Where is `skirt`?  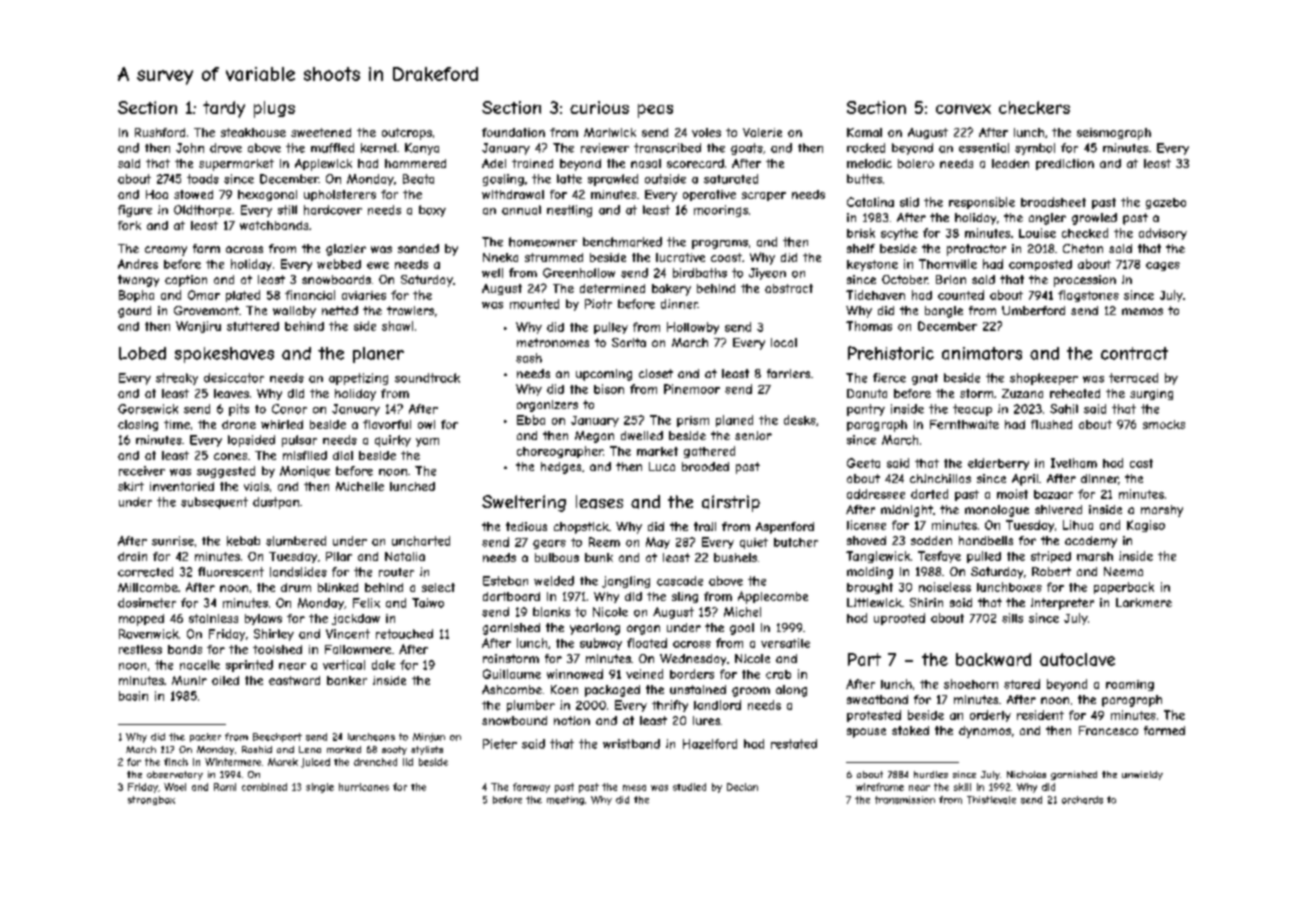
skirt is located at coordinates (131, 486).
